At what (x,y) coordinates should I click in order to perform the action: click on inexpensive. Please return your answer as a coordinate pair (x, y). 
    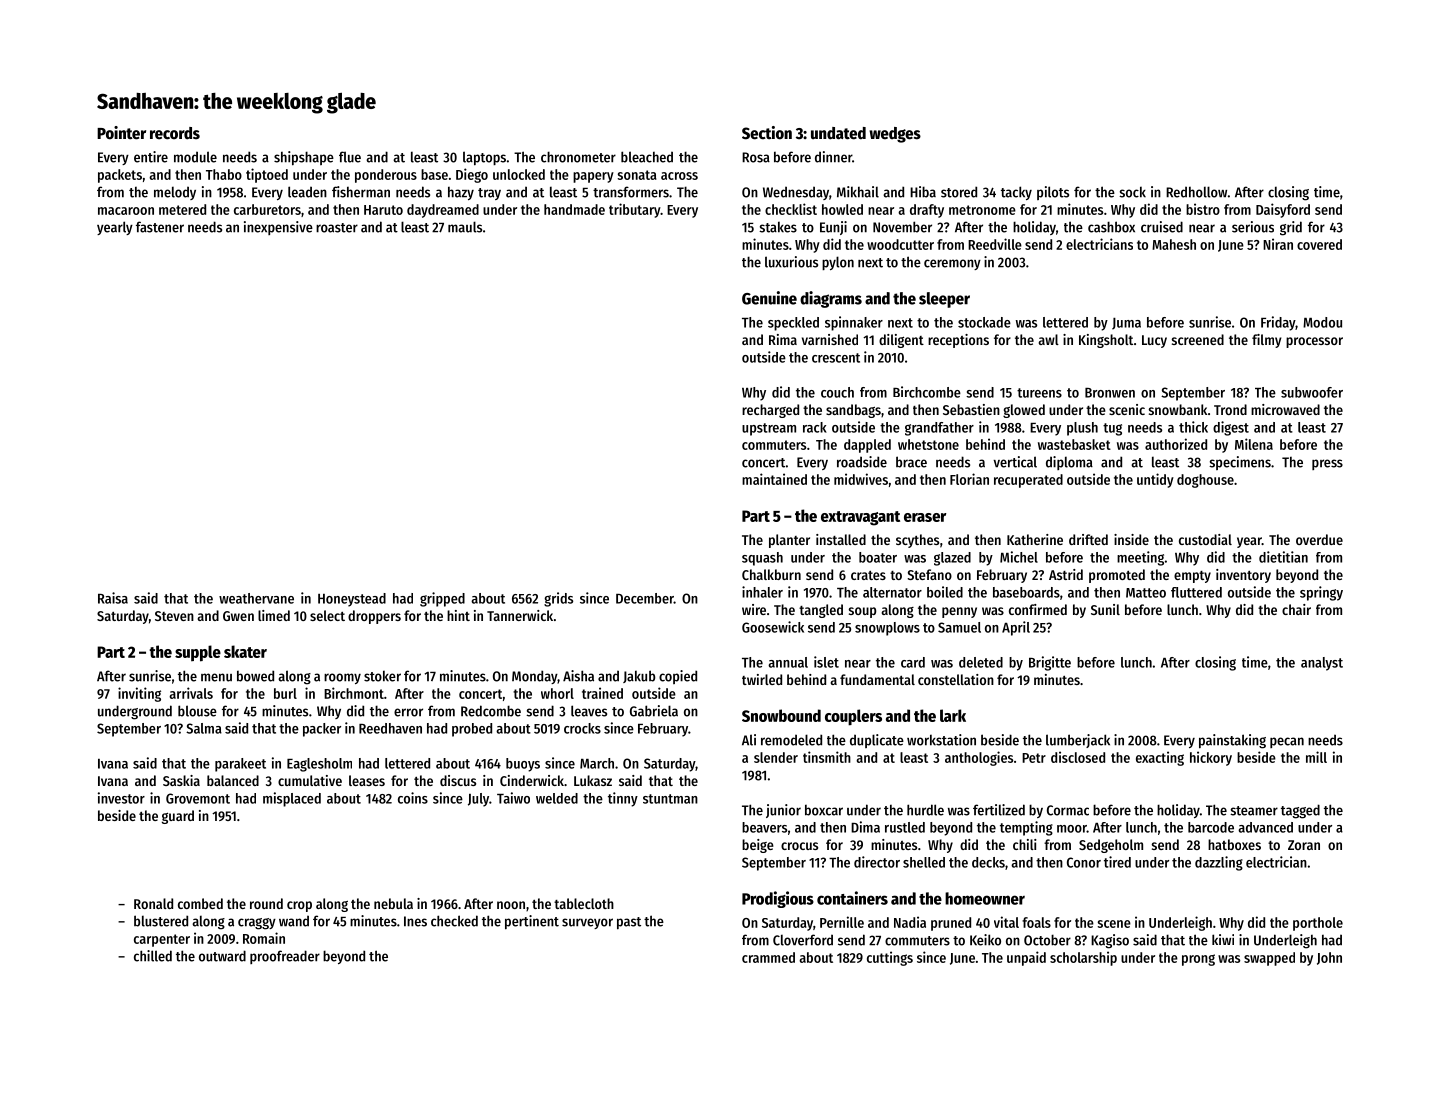
    Looking at the image, I should click on (278, 228).
